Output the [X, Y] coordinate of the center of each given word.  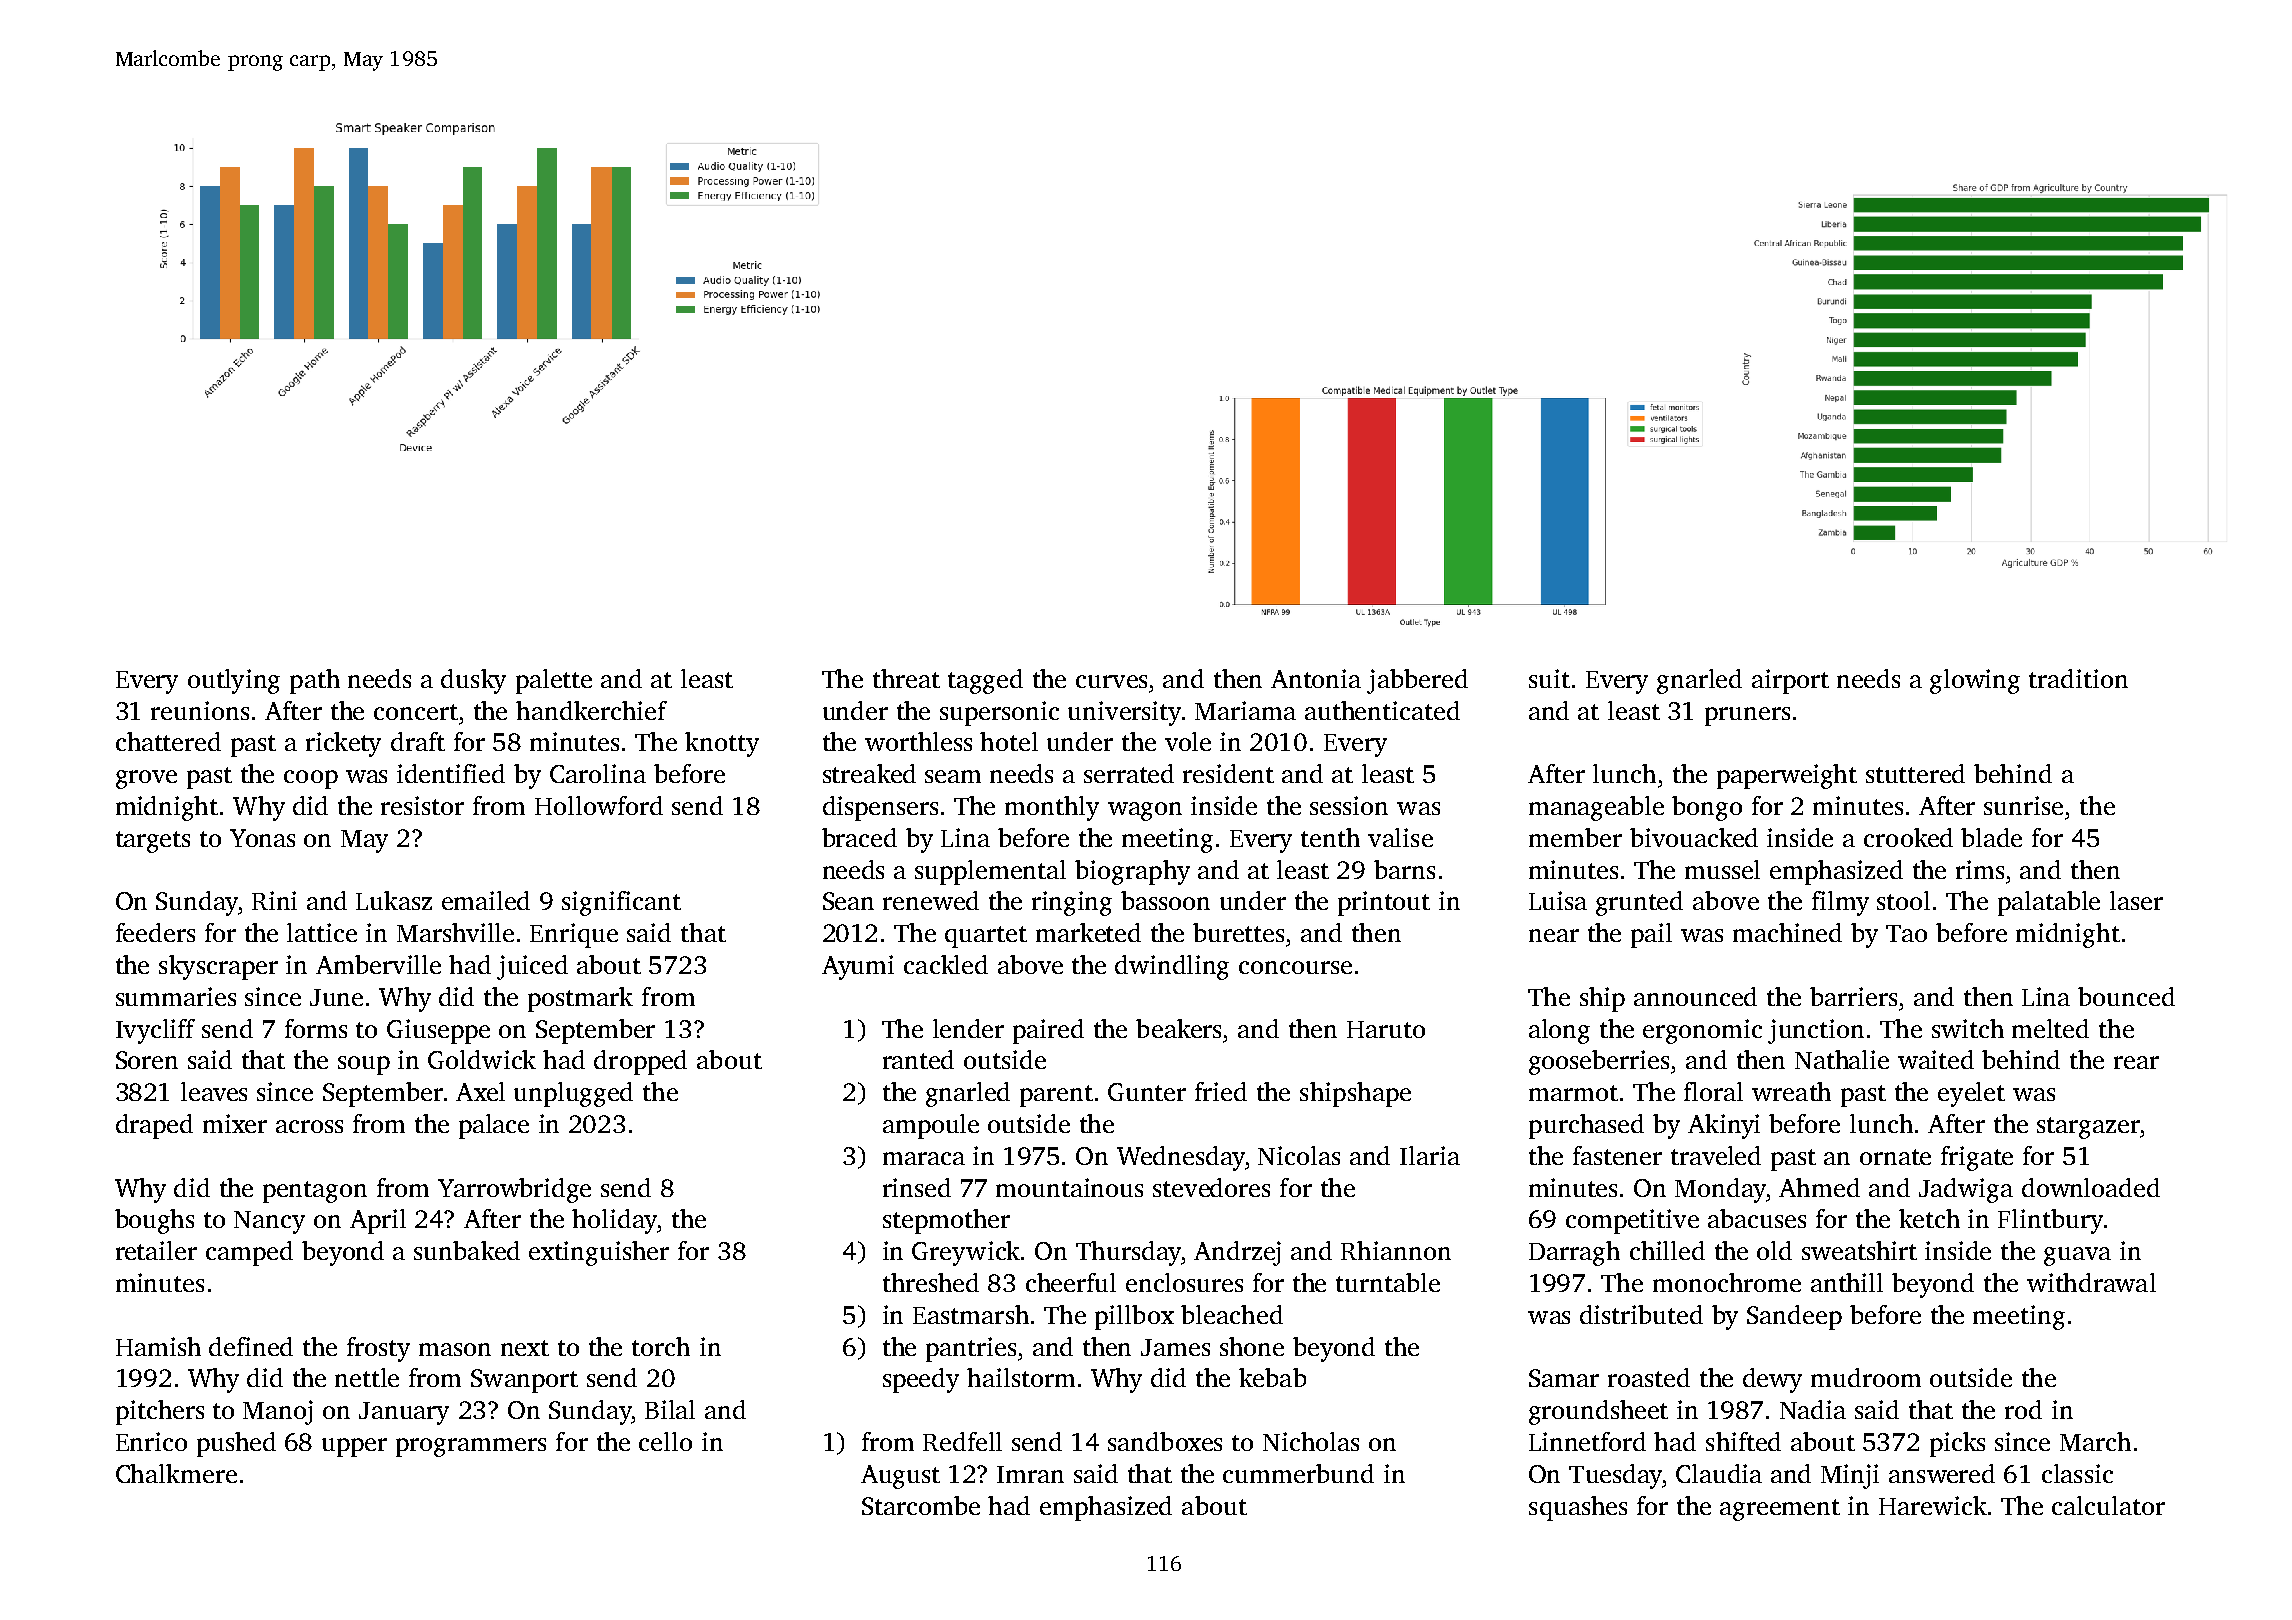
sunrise [2023, 805]
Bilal [670, 1409]
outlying [234, 681]
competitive [1632, 1221]
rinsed [917, 1187]
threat [906, 678]
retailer [156, 1250]
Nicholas [1311, 1441]
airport [1790, 681]
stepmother [946, 1221]
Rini [274, 900]
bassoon [1165, 900]
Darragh [1574, 1253]
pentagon [315, 1192]
